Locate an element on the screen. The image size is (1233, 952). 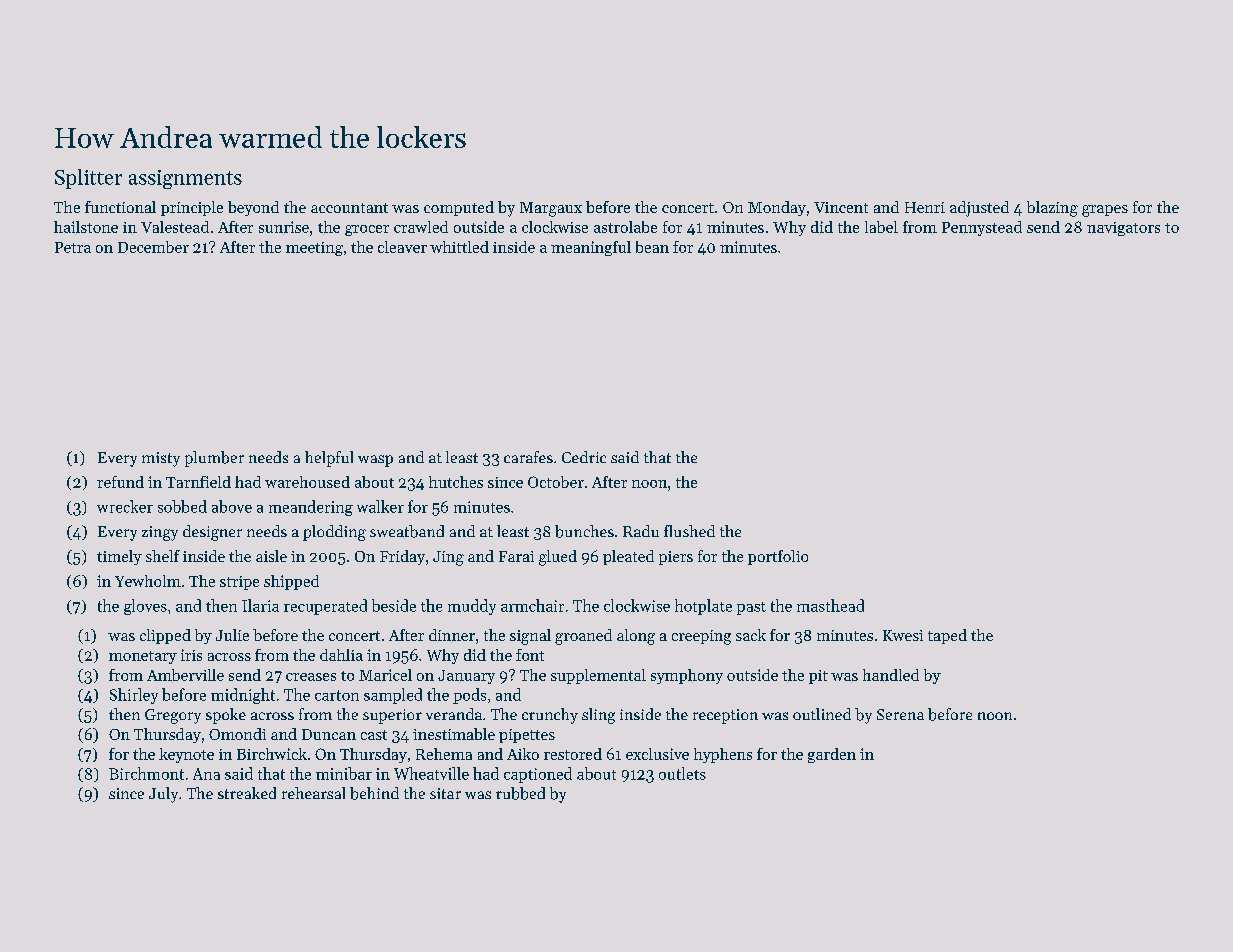
taped is located at coordinates (947, 636).
